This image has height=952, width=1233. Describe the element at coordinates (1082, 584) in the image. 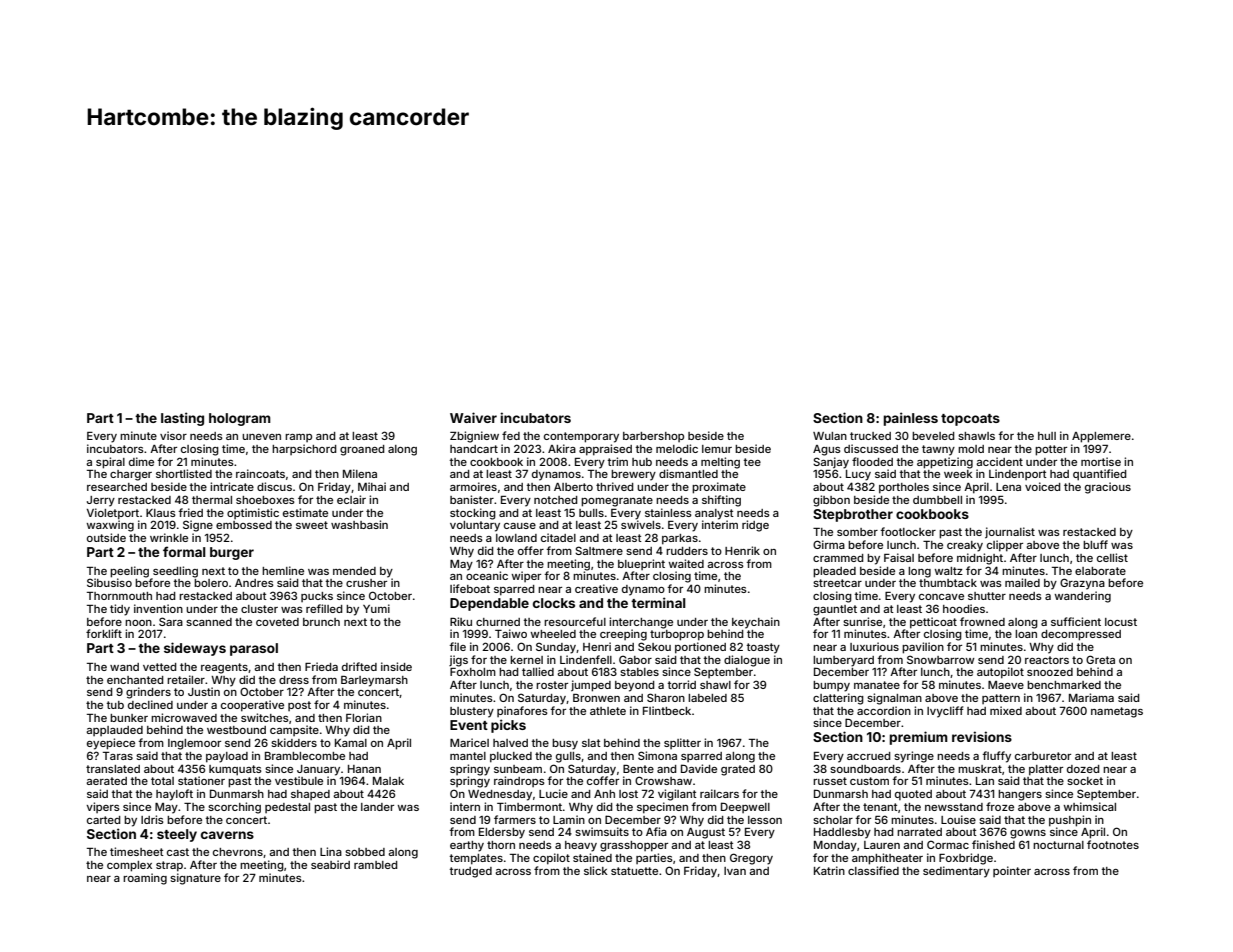

I see `Grazyna` at that location.
